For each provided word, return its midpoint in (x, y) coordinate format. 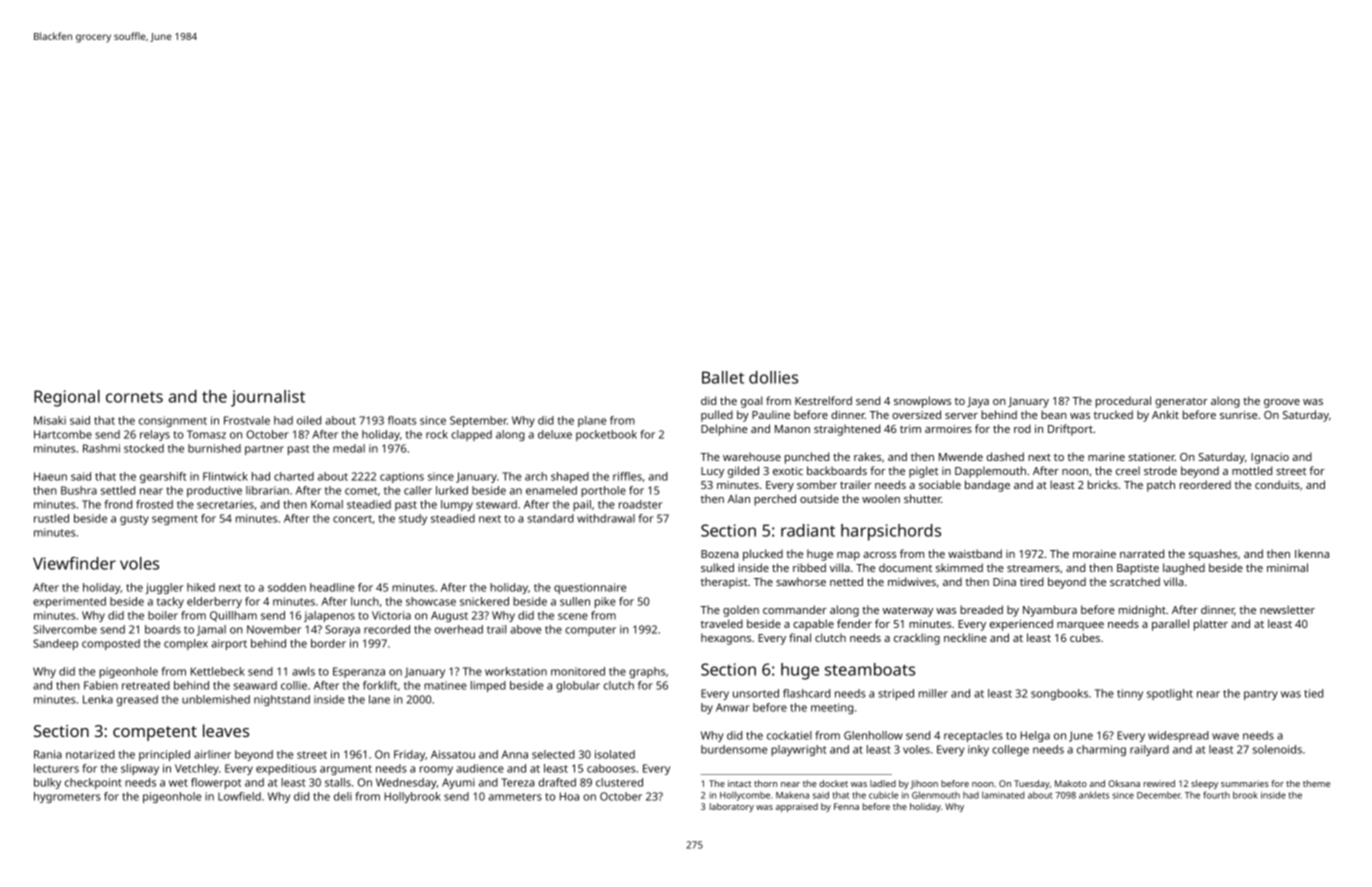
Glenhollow (873, 735)
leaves (226, 730)
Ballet (723, 377)
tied (1313, 693)
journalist (268, 398)
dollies (773, 377)
